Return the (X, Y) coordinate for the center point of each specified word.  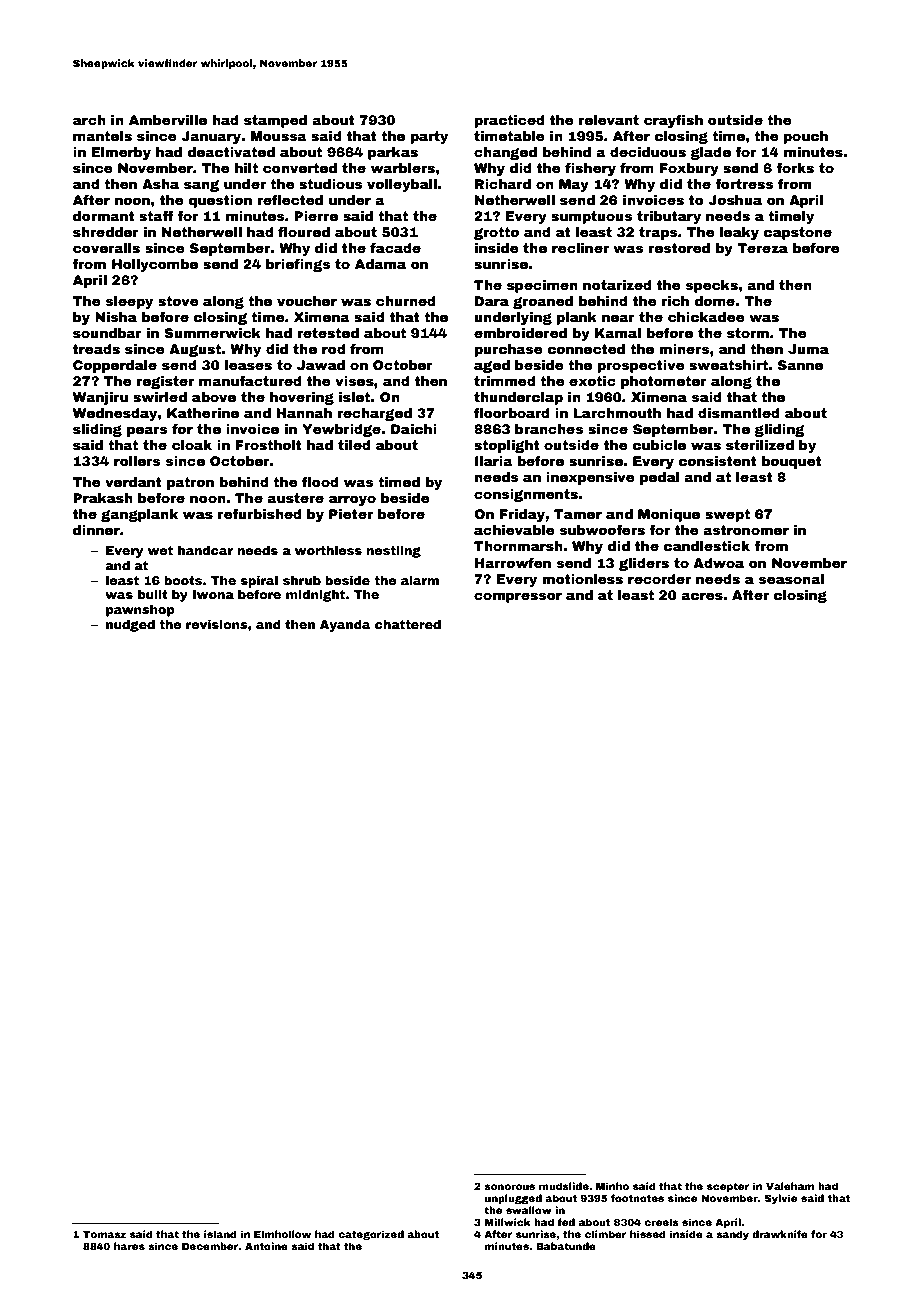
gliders (644, 564)
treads (96, 349)
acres (702, 596)
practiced (509, 121)
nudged (130, 626)
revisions (217, 624)
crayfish (673, 121)
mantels (102, 136)
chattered (408, 624)
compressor (518, 597)
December (210, 1246)
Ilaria (494, 461)
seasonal (791, 579)
